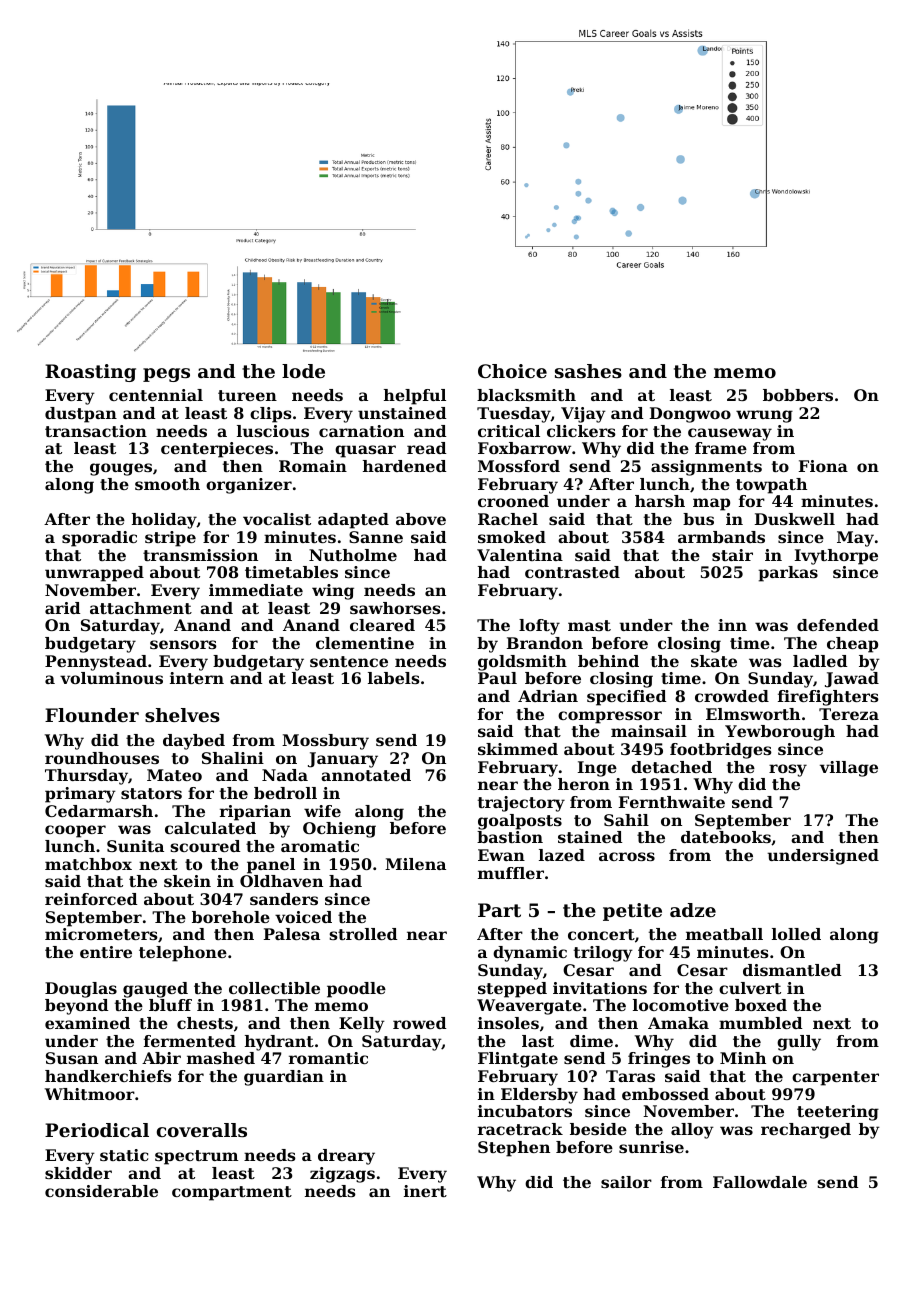  Describe the element at coordinates (325, 742) in the image. I see `Mossbury` at that location.
